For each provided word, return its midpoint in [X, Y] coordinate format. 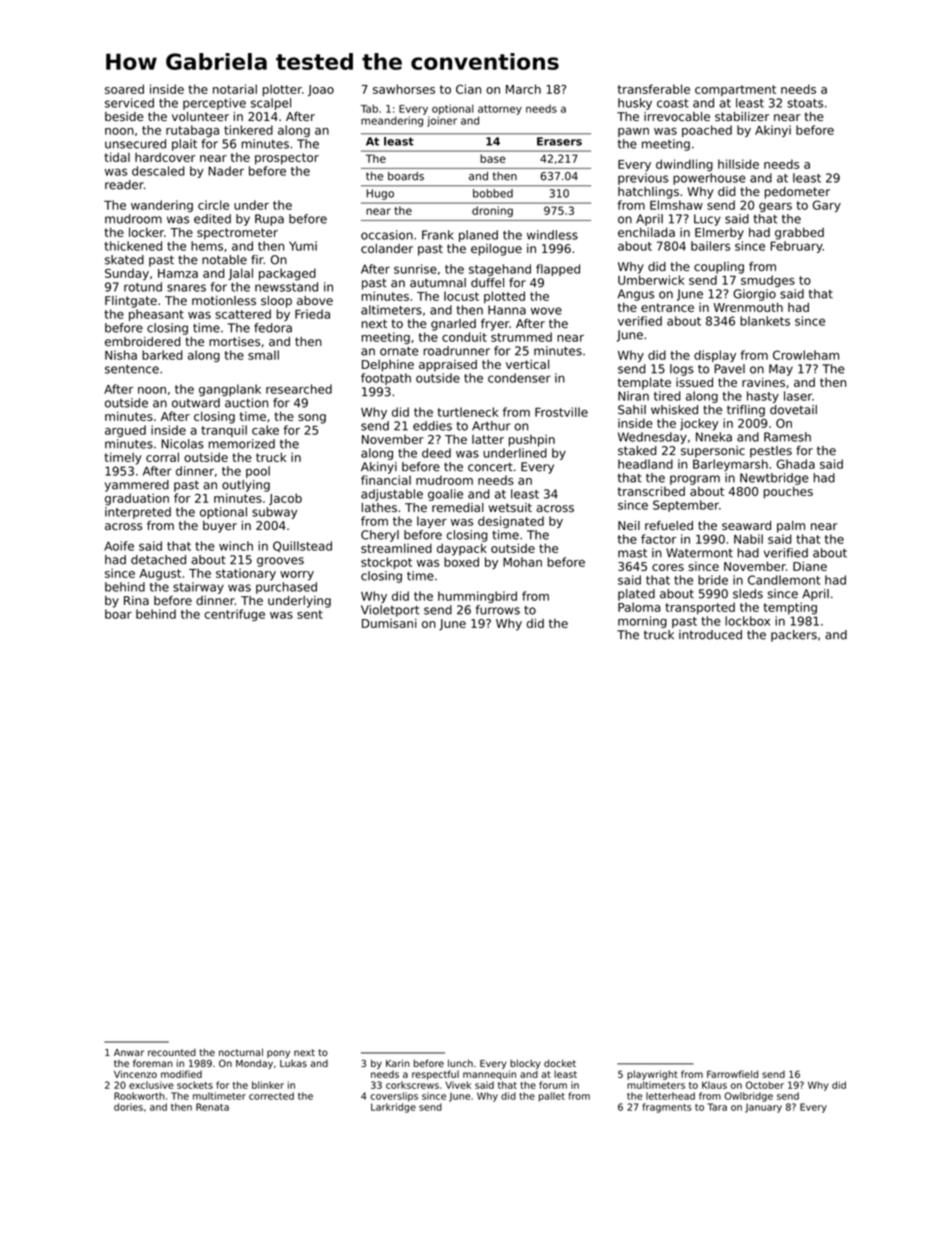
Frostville [561, 412]
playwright [652, 1075]
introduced [710, 635]
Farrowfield [732, 1074]
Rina [136, 600]
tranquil [224, 431]
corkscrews [412, 1085]
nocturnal [241, 1052]
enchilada [646, 232]
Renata [212, 1107]
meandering [392, 121]
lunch [460, 1063]
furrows [498, 610]
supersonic [713, 452]
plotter [282, 90]
